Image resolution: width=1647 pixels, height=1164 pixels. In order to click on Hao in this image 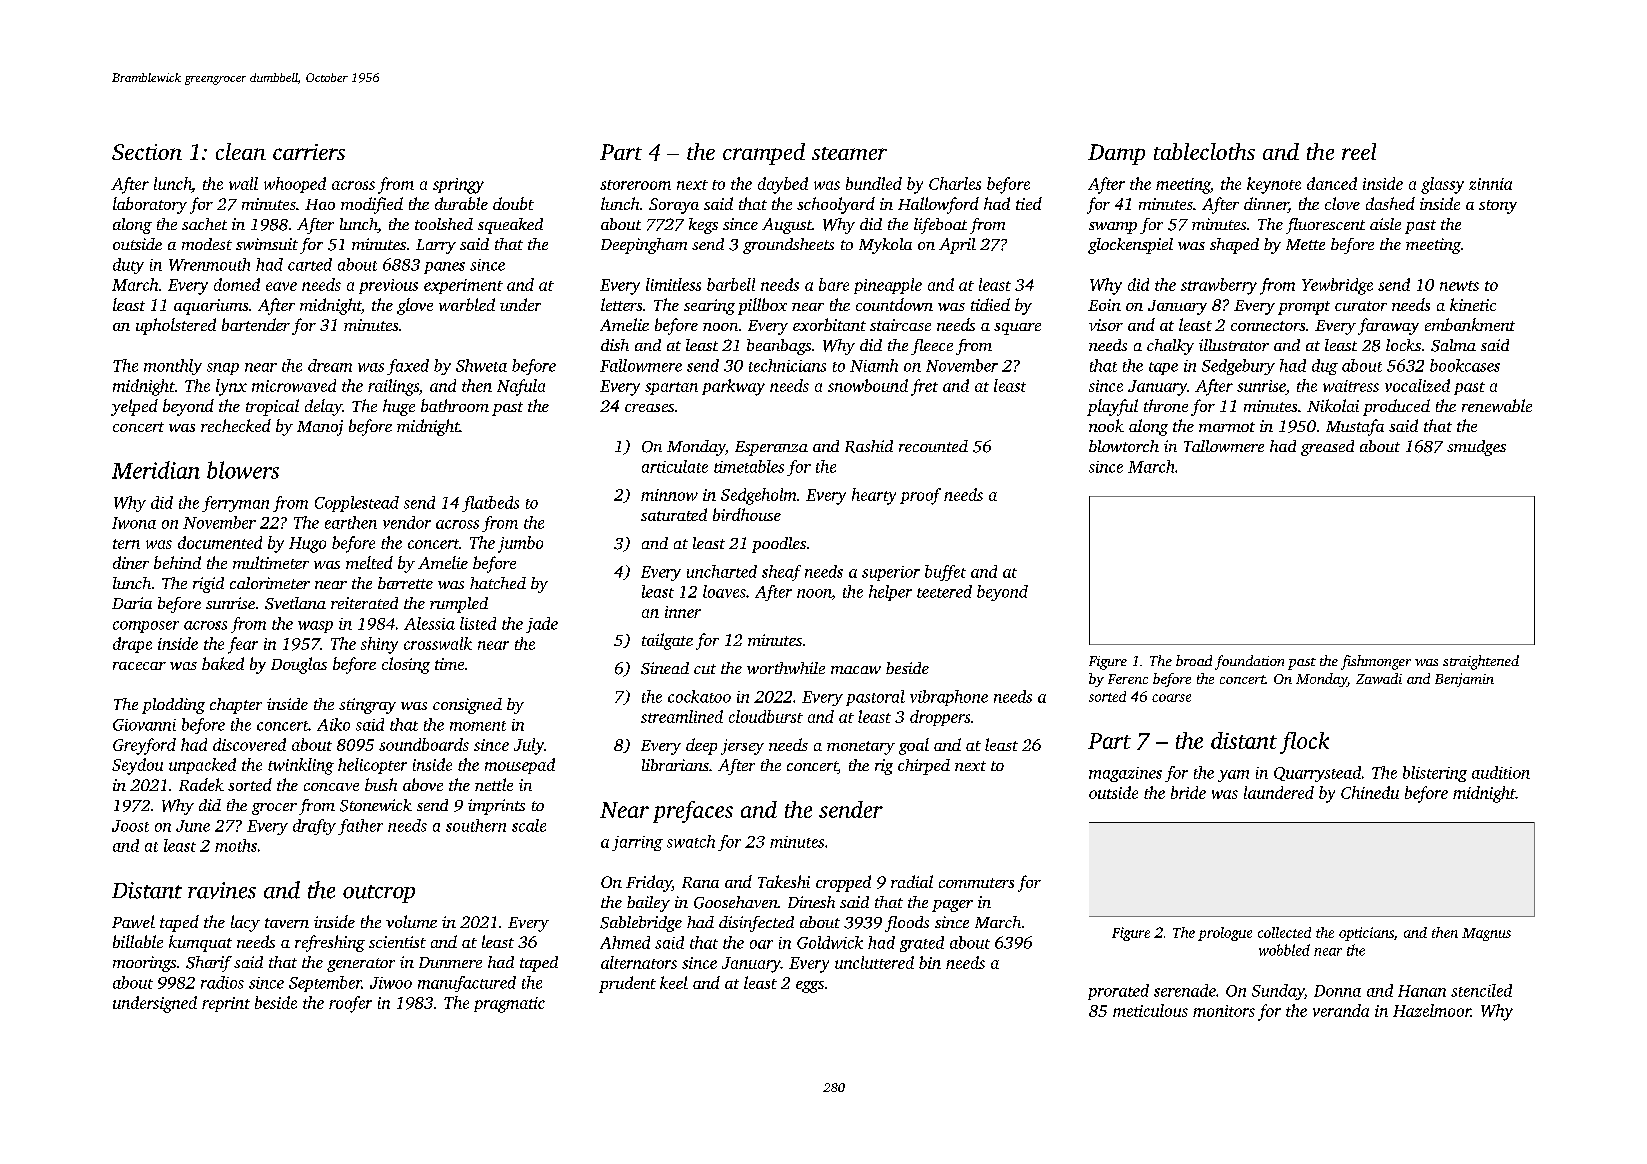, I will do `click(320, 204)`.
